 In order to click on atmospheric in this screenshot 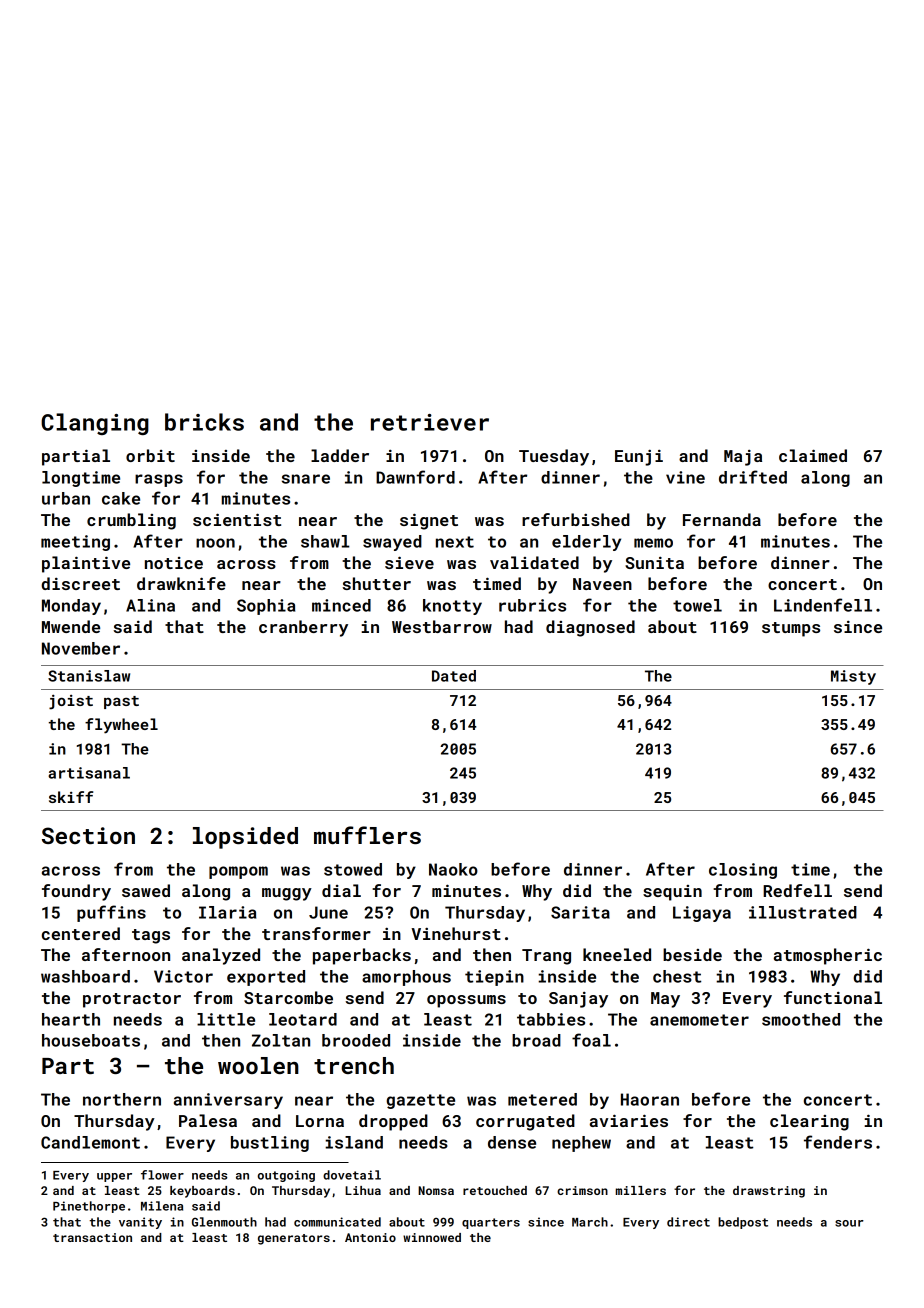, I will do `click(828, 956)`.
